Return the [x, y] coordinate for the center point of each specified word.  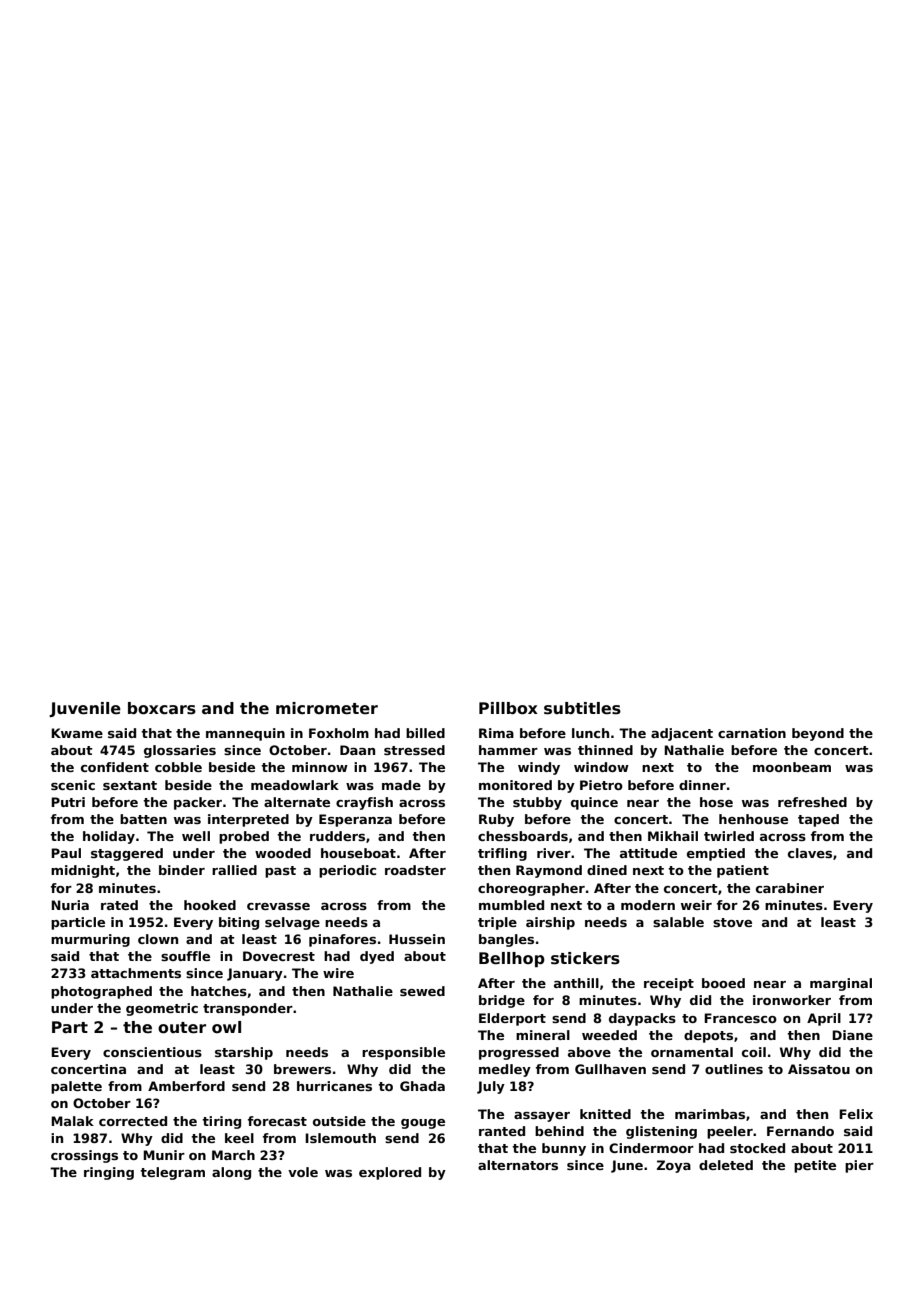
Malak [72, 1121]
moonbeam [792, 767]
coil [754, 1052]
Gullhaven [610, 1069]
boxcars [162, 708]
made [401, 785]
